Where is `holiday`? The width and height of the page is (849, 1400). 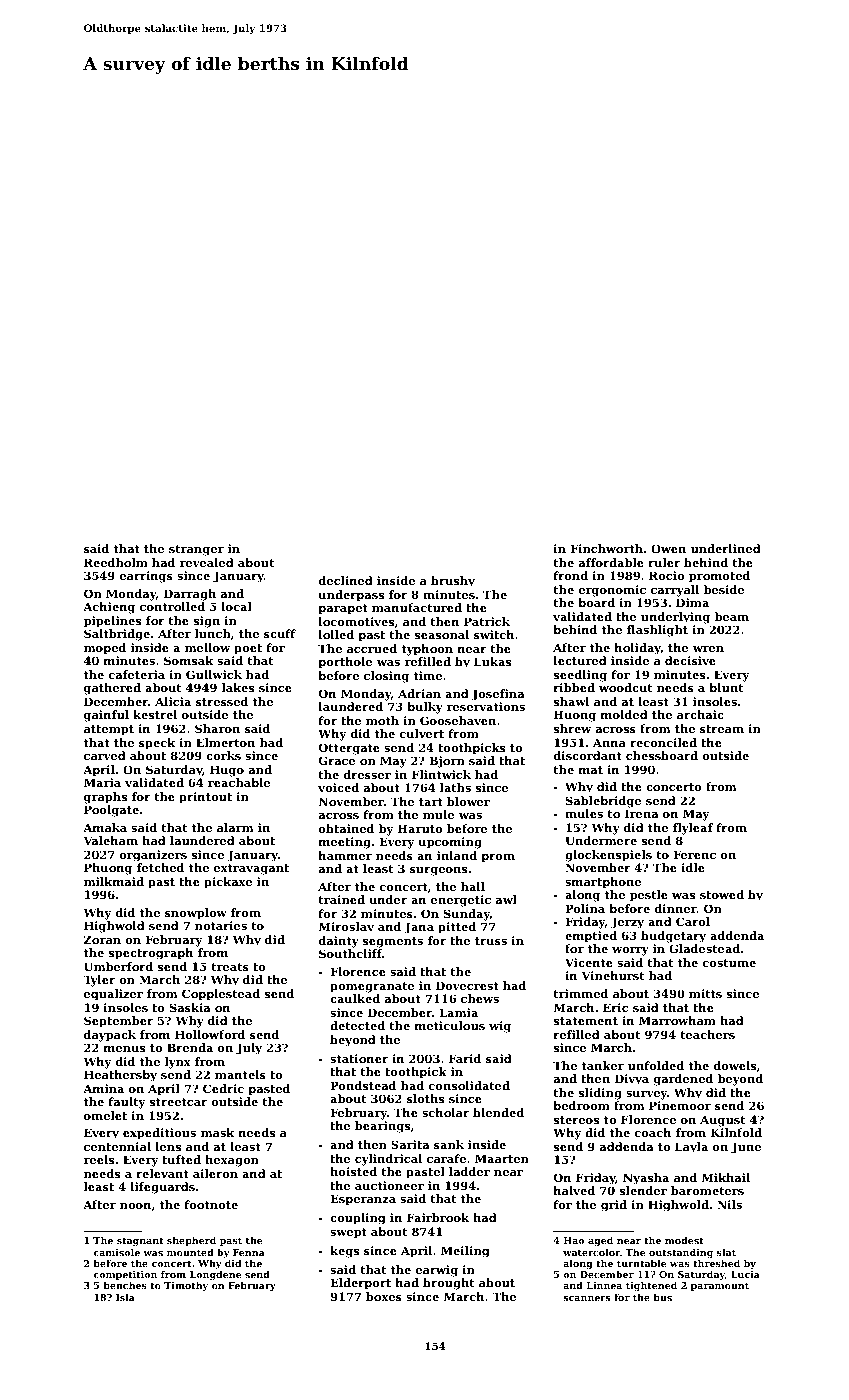
holiday is located at coordinates (637, 649).
